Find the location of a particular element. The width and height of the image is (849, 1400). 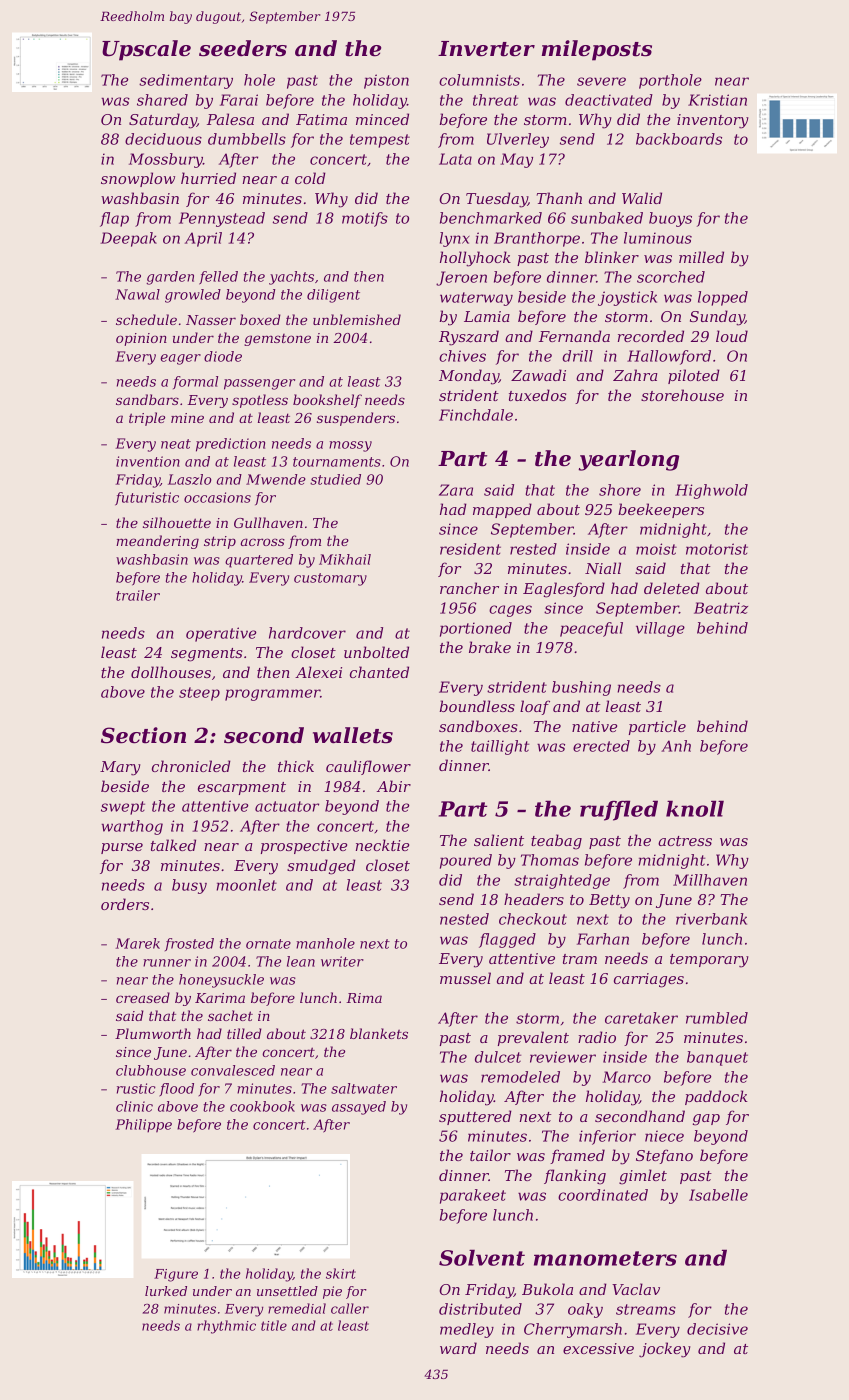

escarpment is located at coordinates (242, 788).
